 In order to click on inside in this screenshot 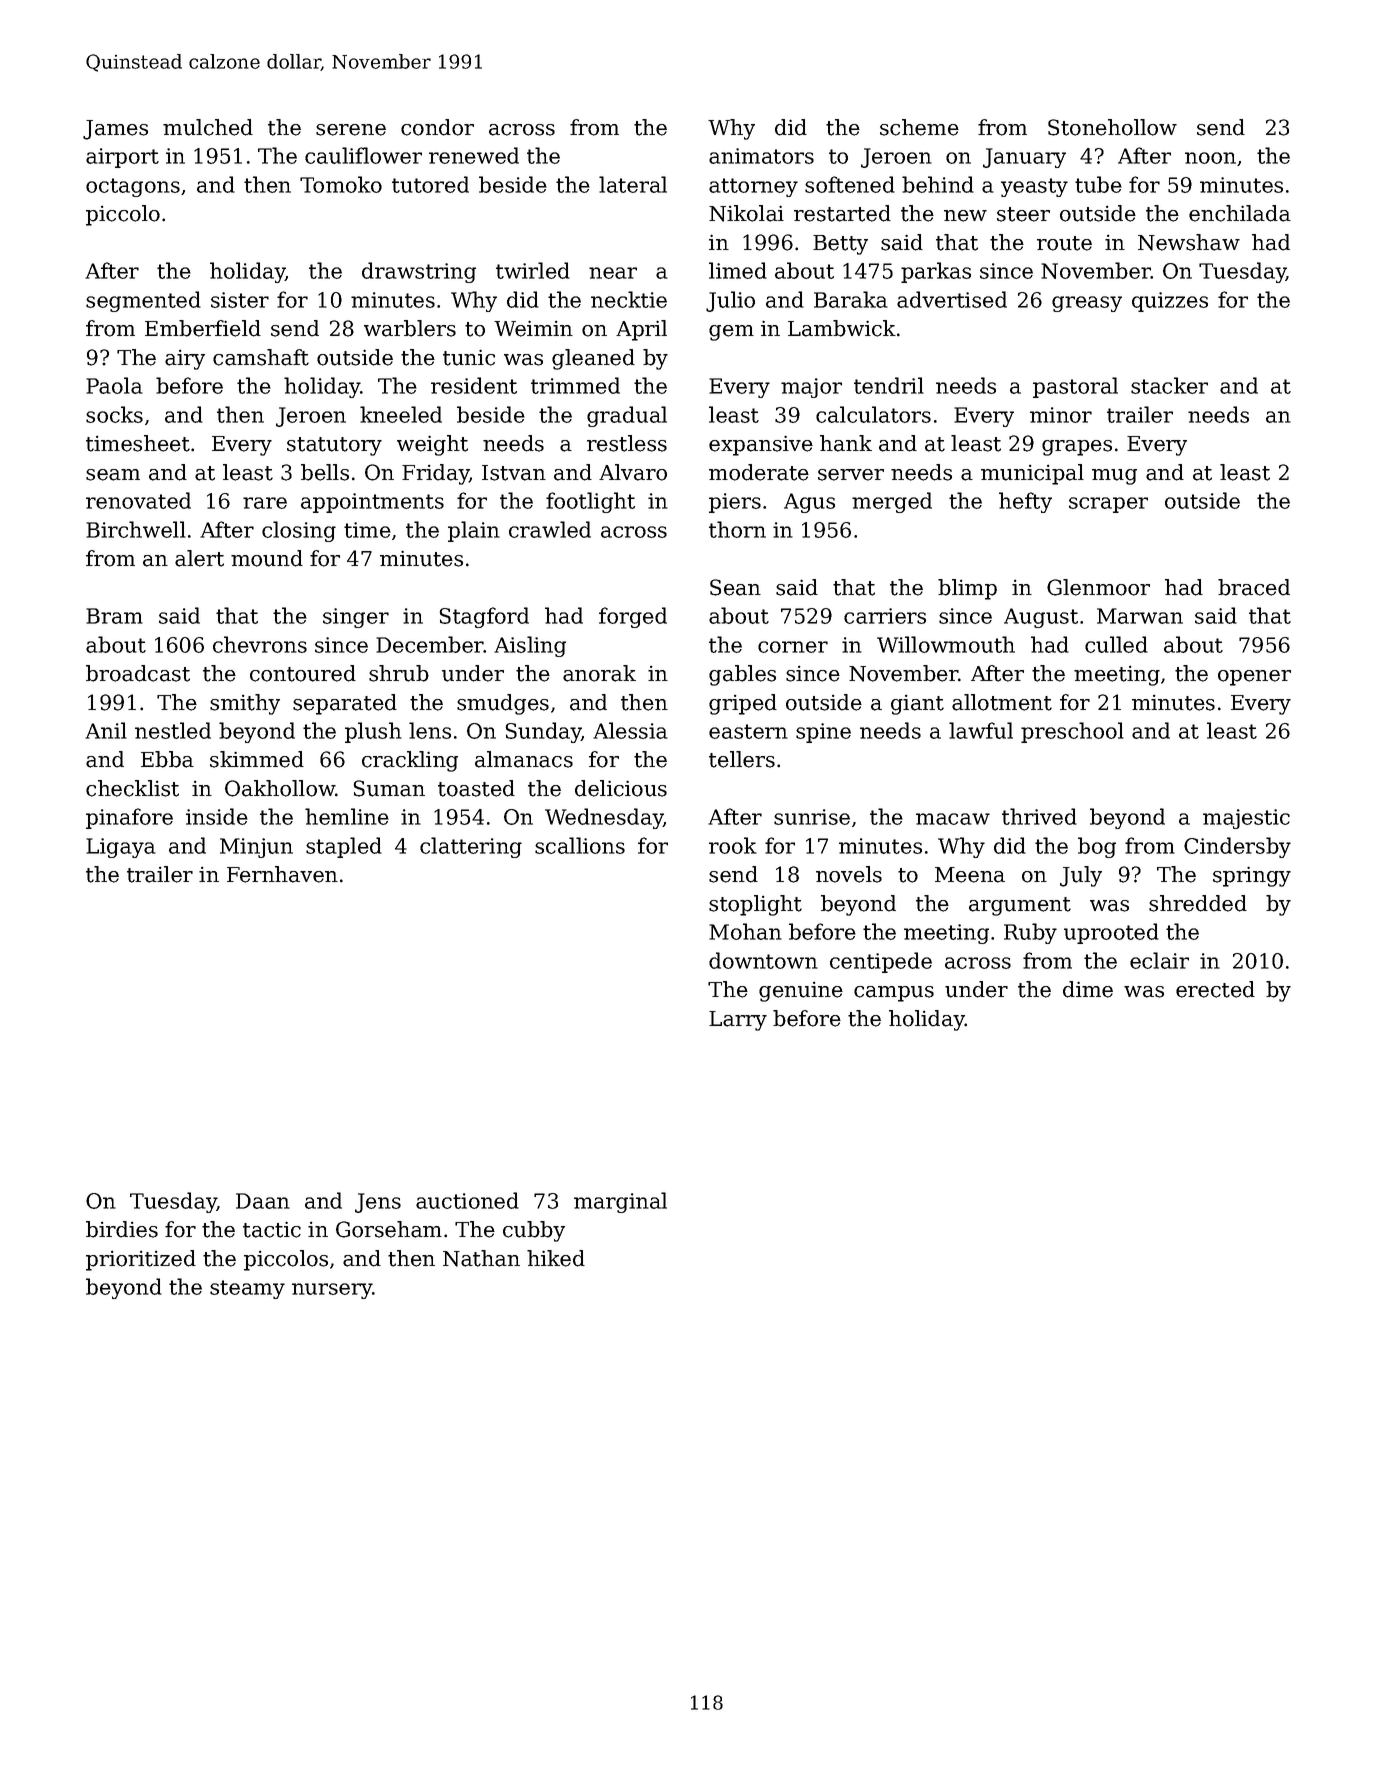, I will do `click(217, 816)`.
